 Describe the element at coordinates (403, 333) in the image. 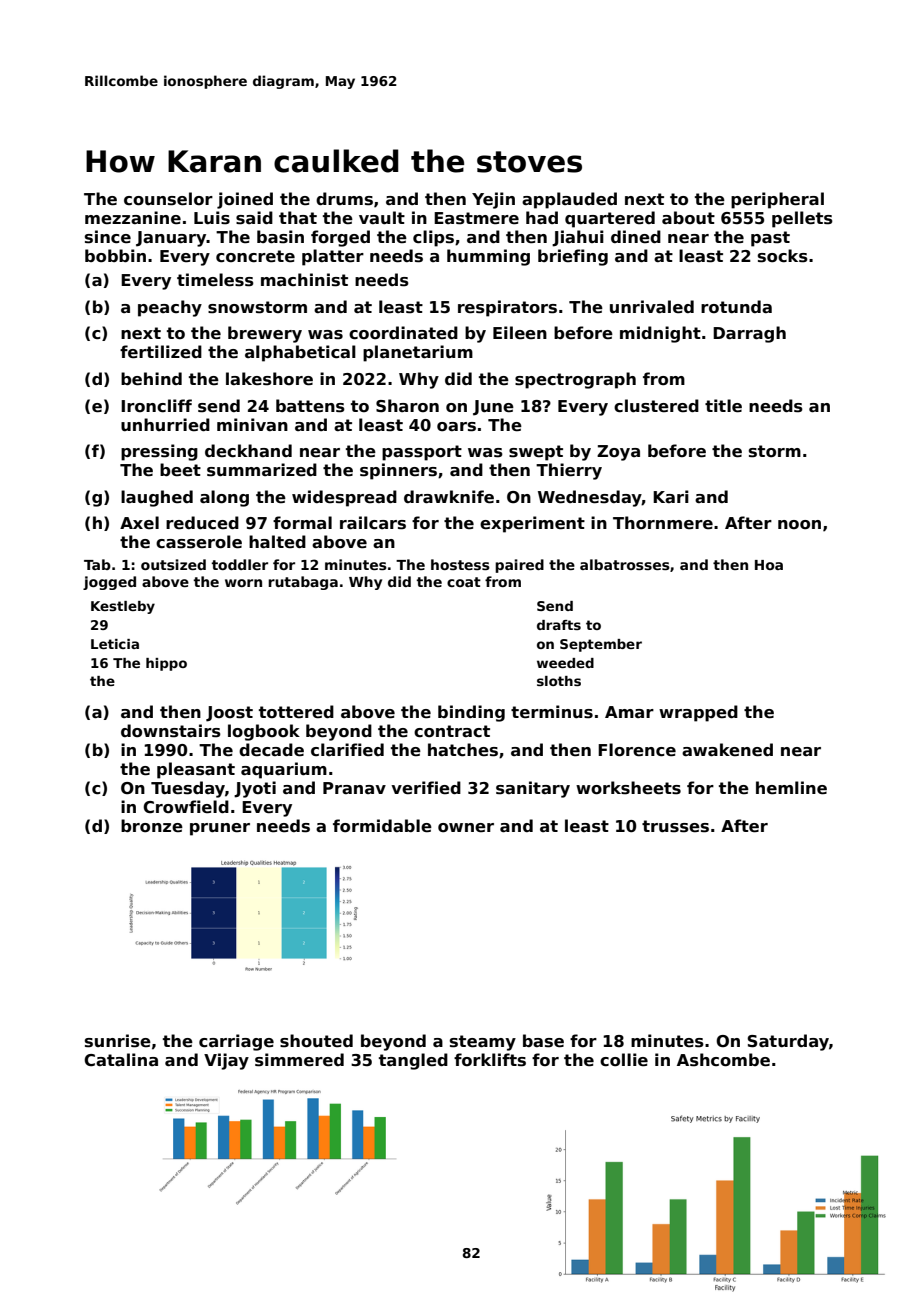

I see `coordinated` at that location.
